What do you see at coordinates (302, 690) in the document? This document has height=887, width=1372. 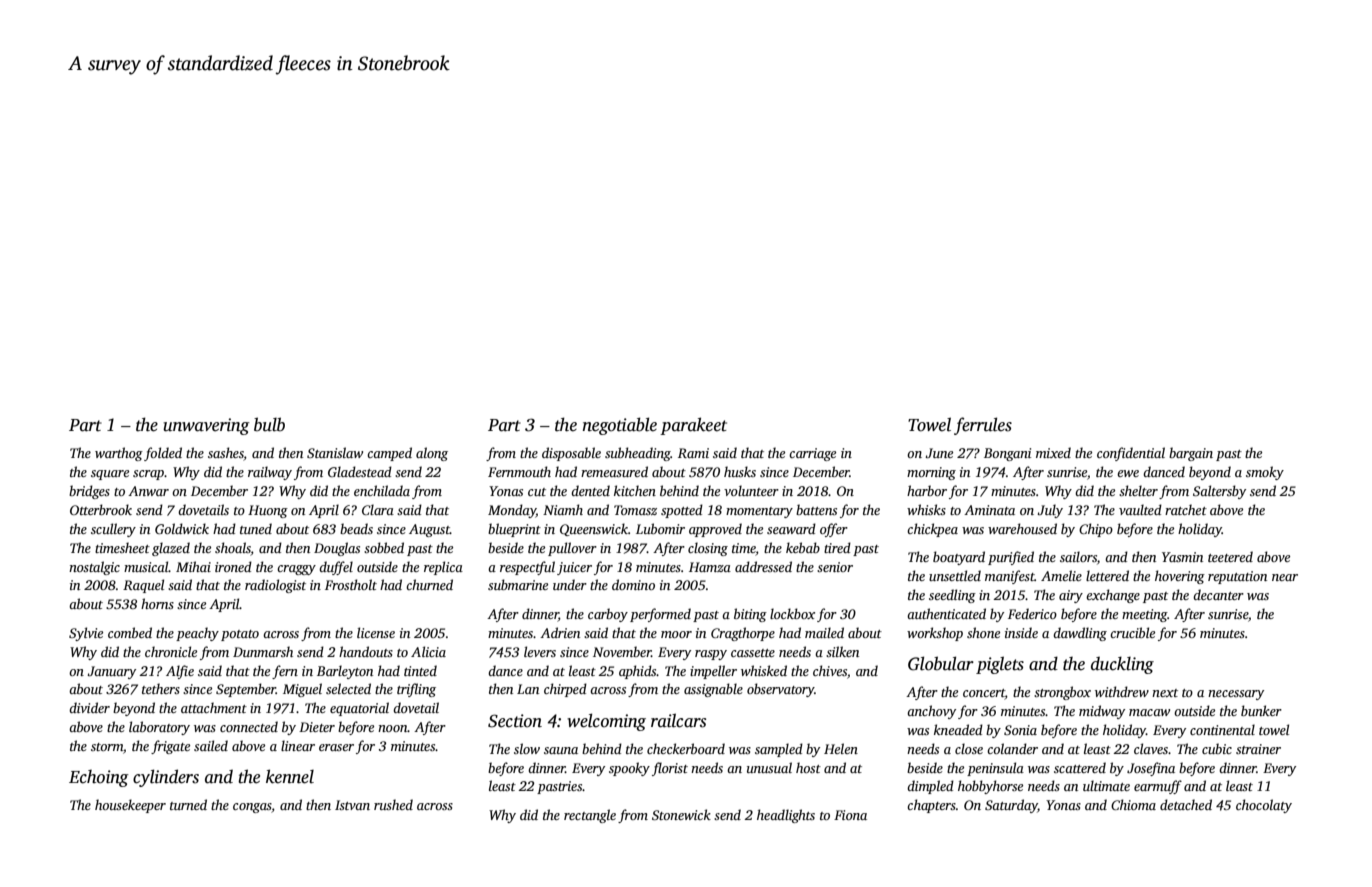 I see `Miguel` at bounding box center [302, 690].
